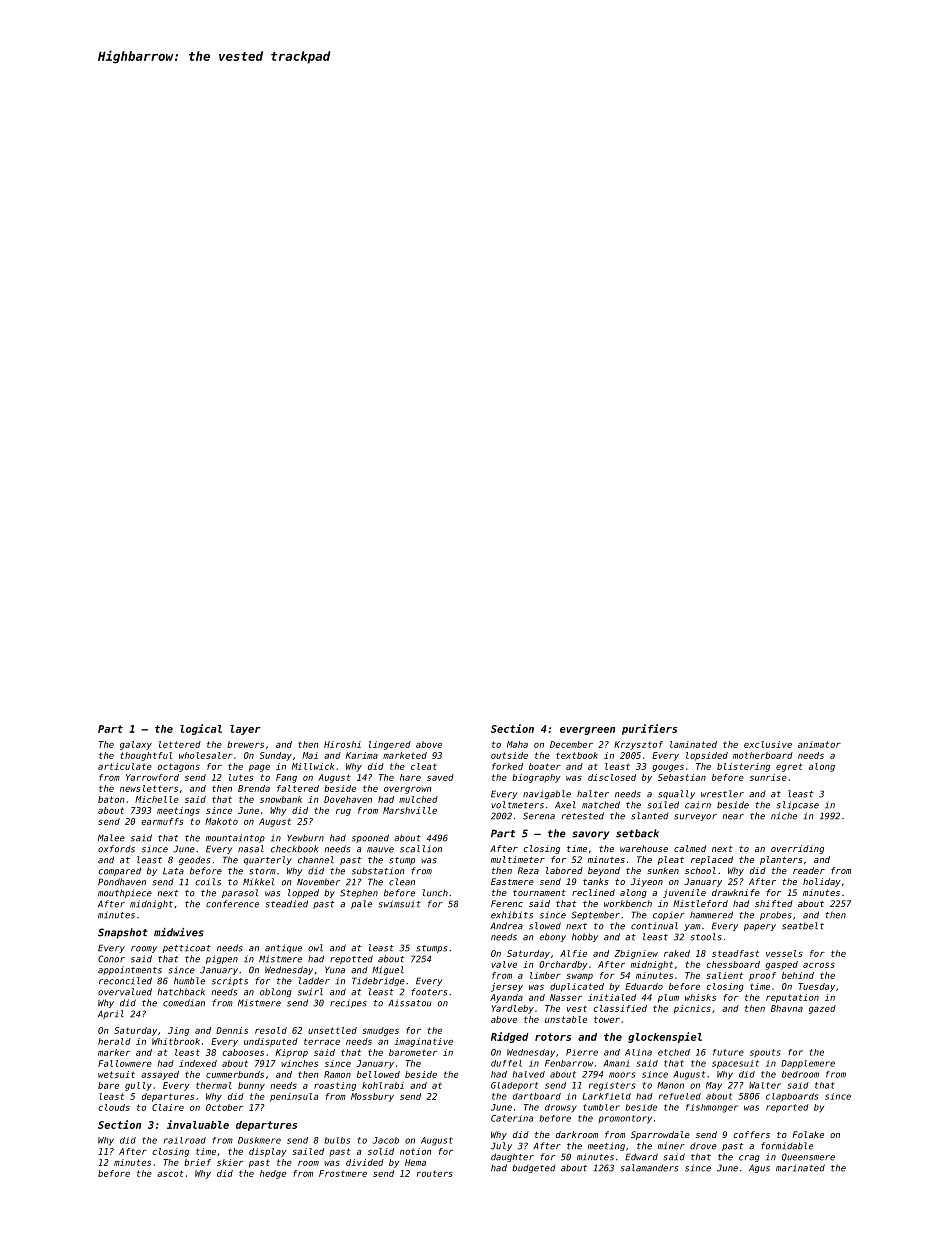  Describe the element at coordinates (792, 998) in the page. I see `reputation` at that location.
